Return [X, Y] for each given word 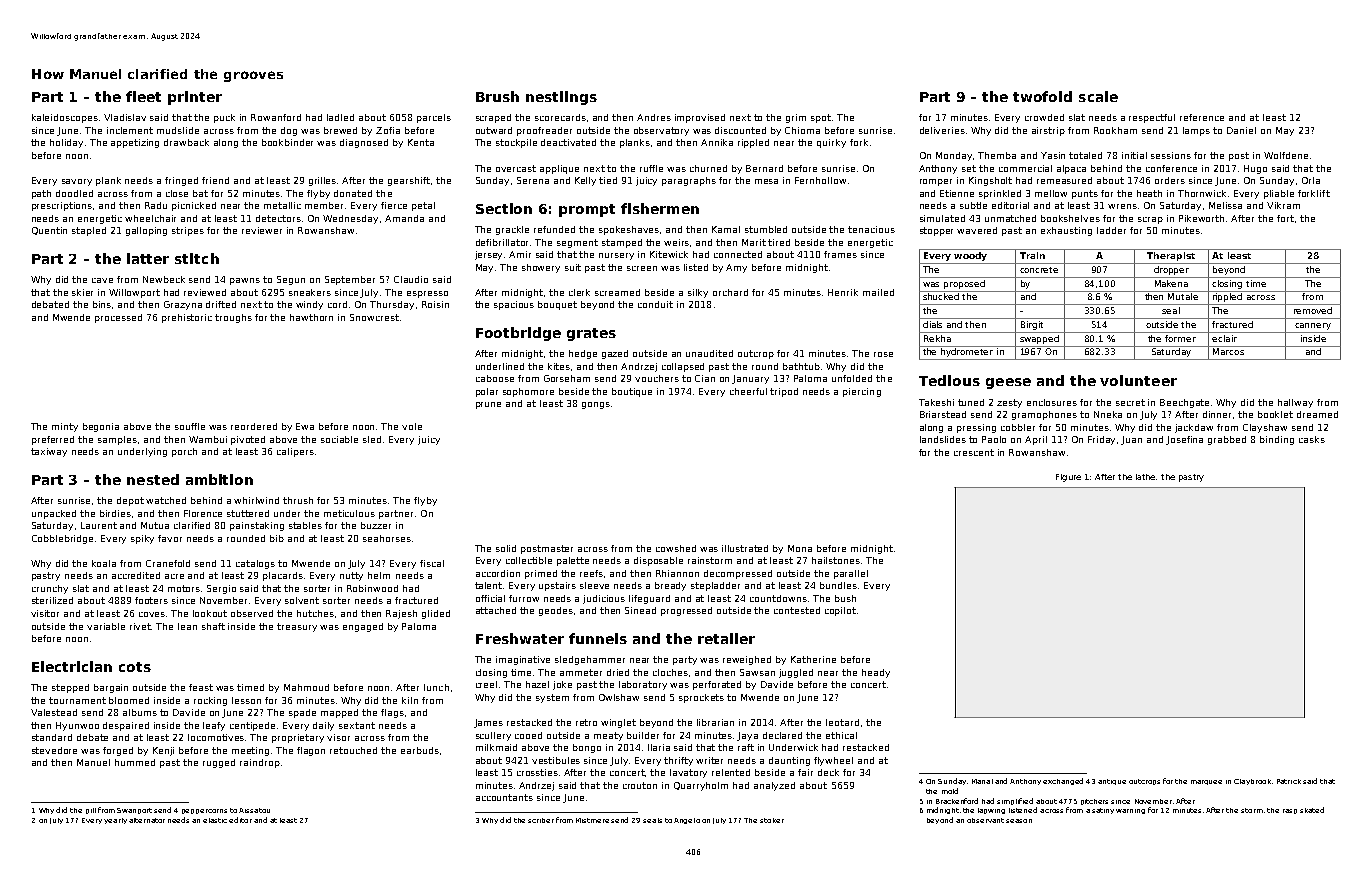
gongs [596, 405]
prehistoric [187, 318]
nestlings [561, 98]
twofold [1042, 96]
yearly [115, 821]
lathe [1145, 477]
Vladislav [125, 117]
